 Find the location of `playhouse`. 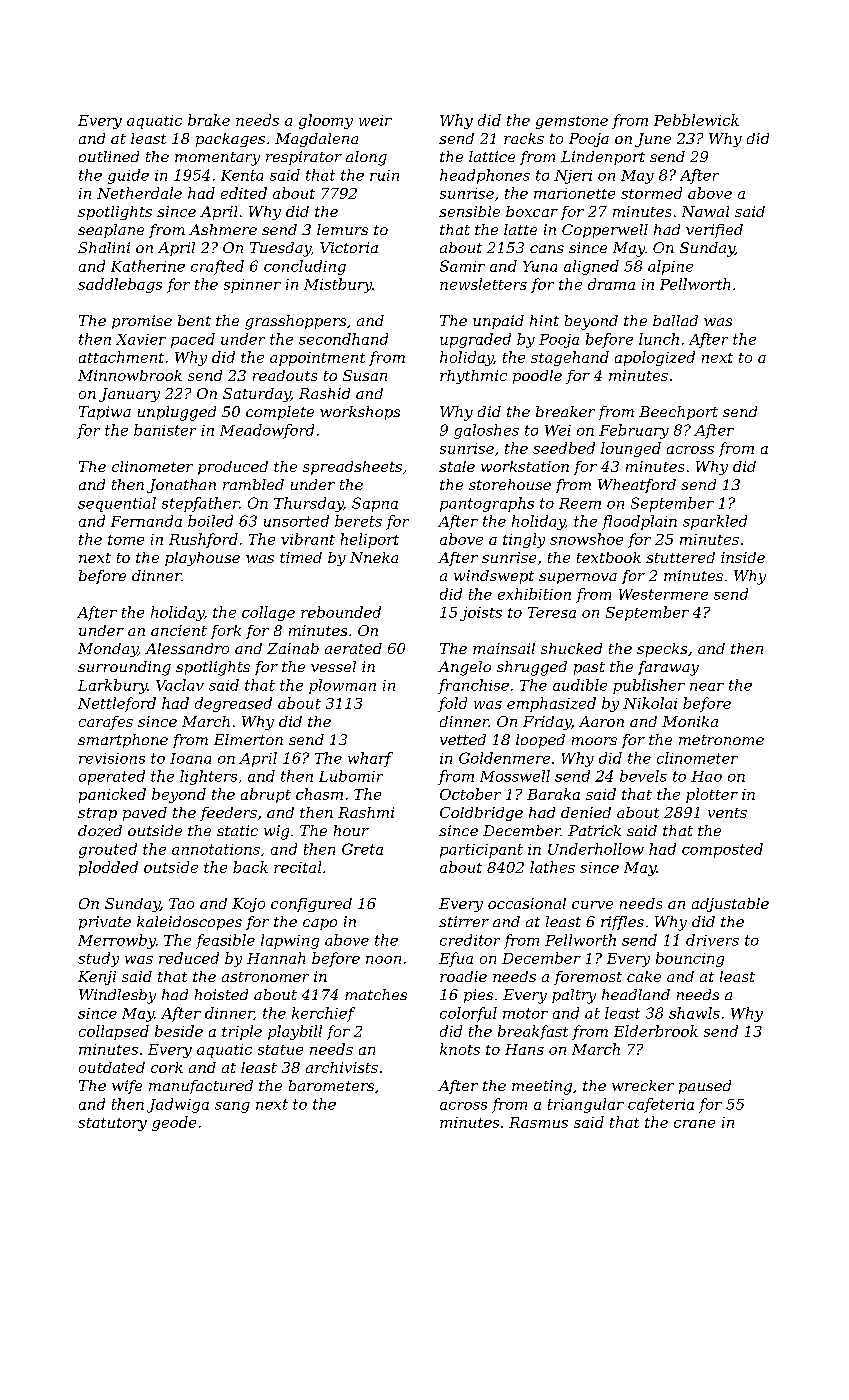

playhouse is located at coordinates (202, 559).
